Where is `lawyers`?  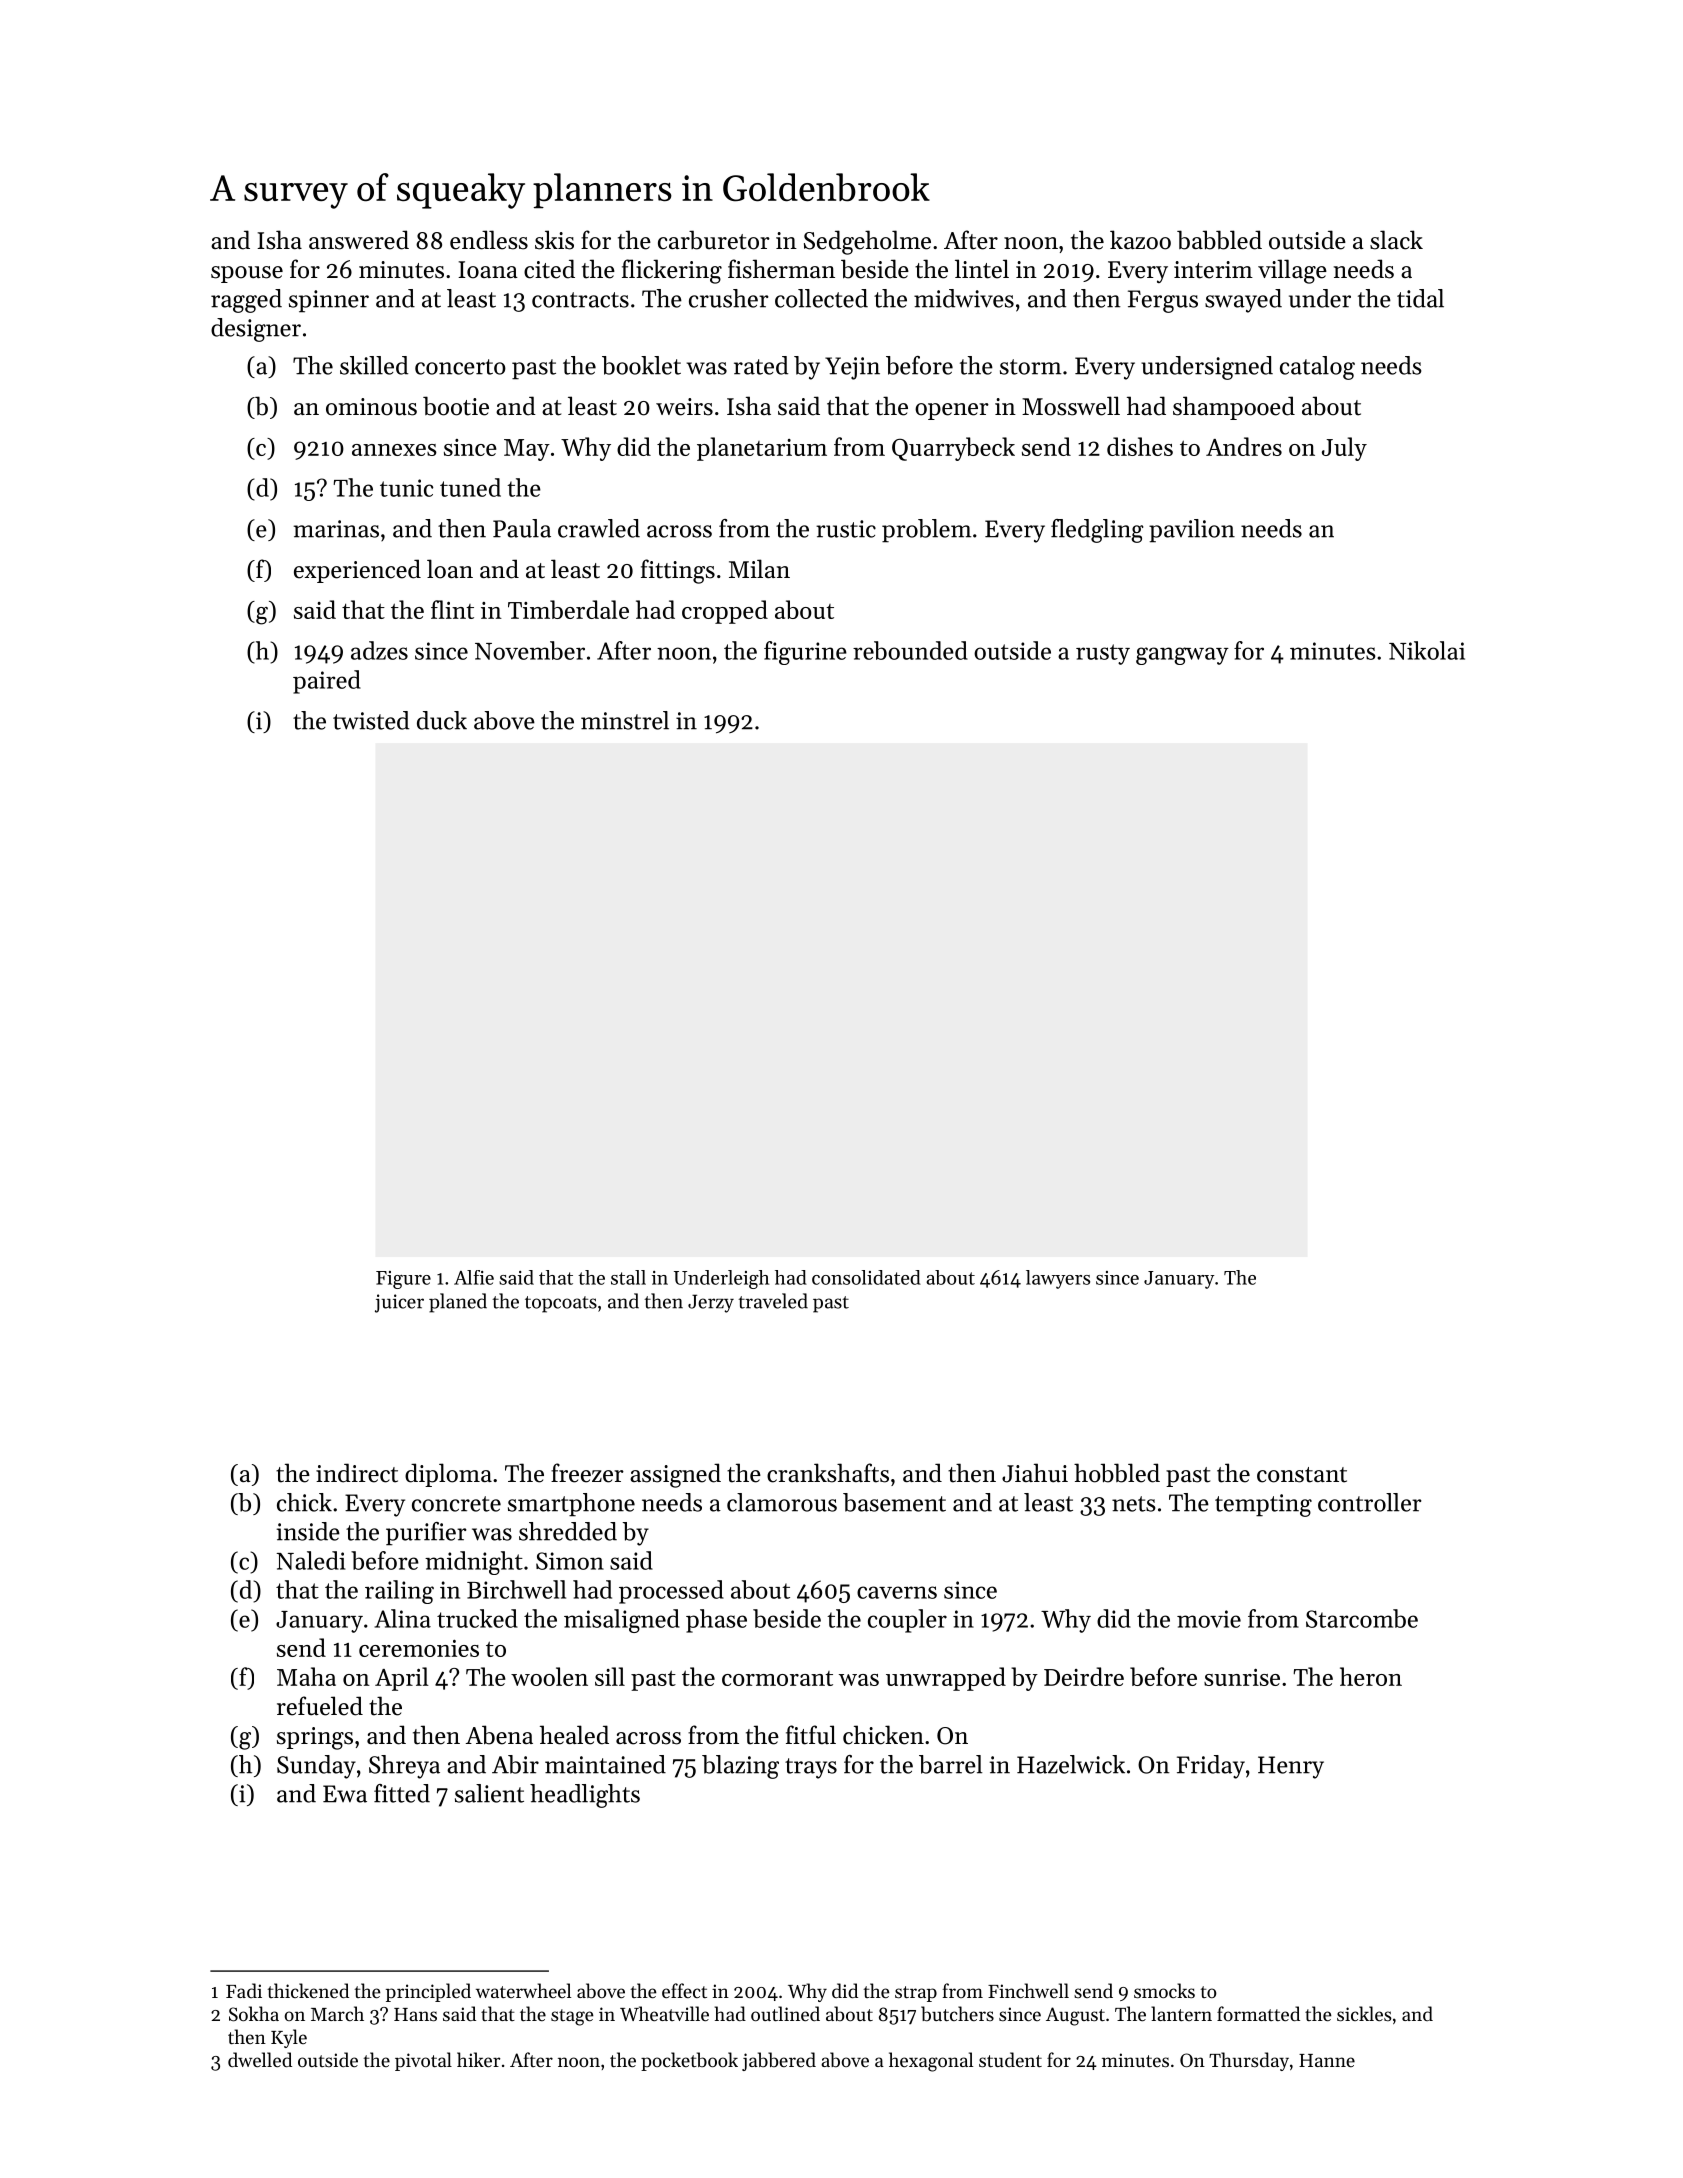 lawyers is located at coordinates (1058, 1279).
